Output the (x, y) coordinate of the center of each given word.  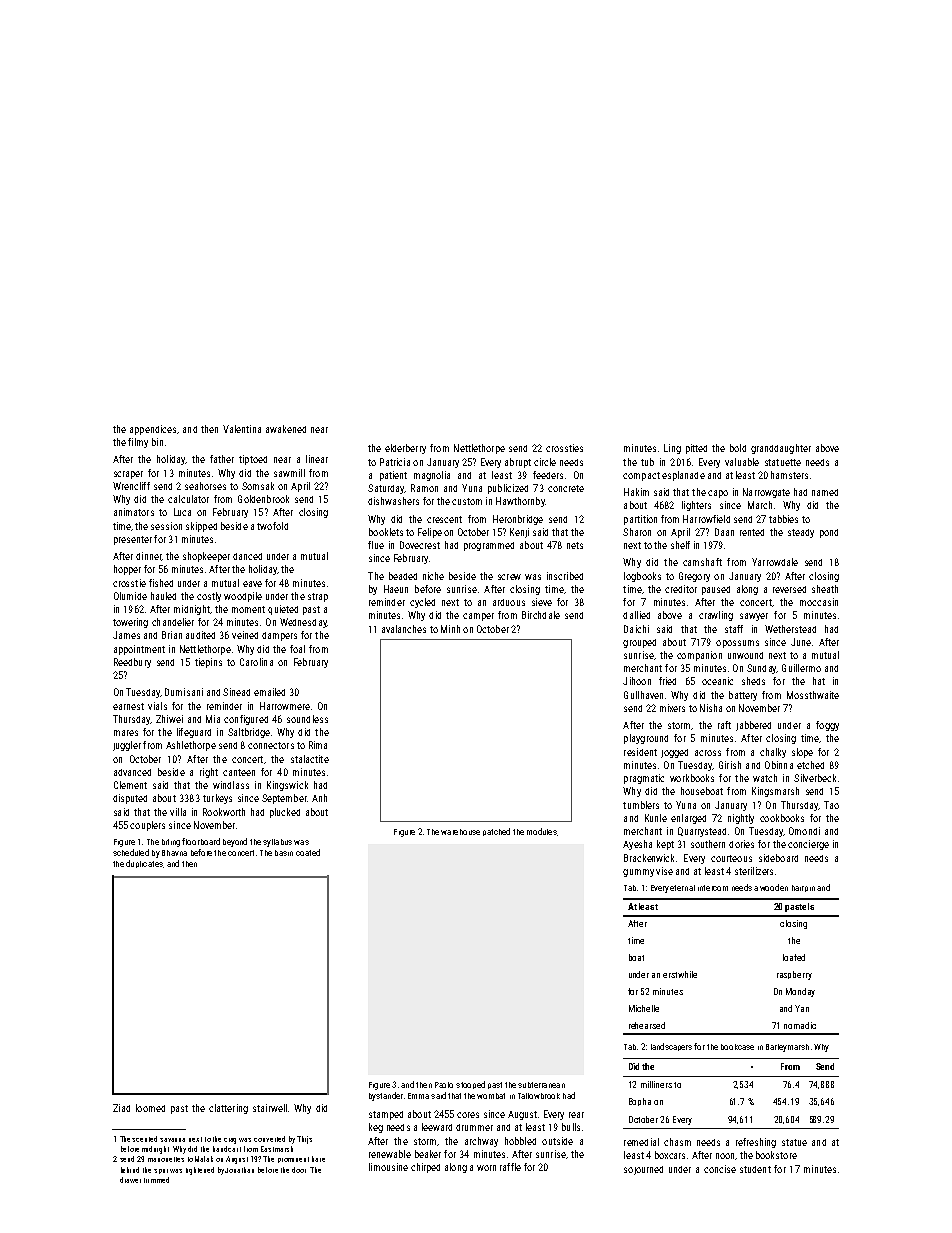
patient (393, 476)
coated (308, 852)
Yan (802, 1008)
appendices (153, 430)
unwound (745, 655)
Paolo (444, 1085)
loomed (150, 1108)
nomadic (800, 1025)
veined (245, 635)
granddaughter (781, 449)
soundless (307, 719)
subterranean (541, 1085)
